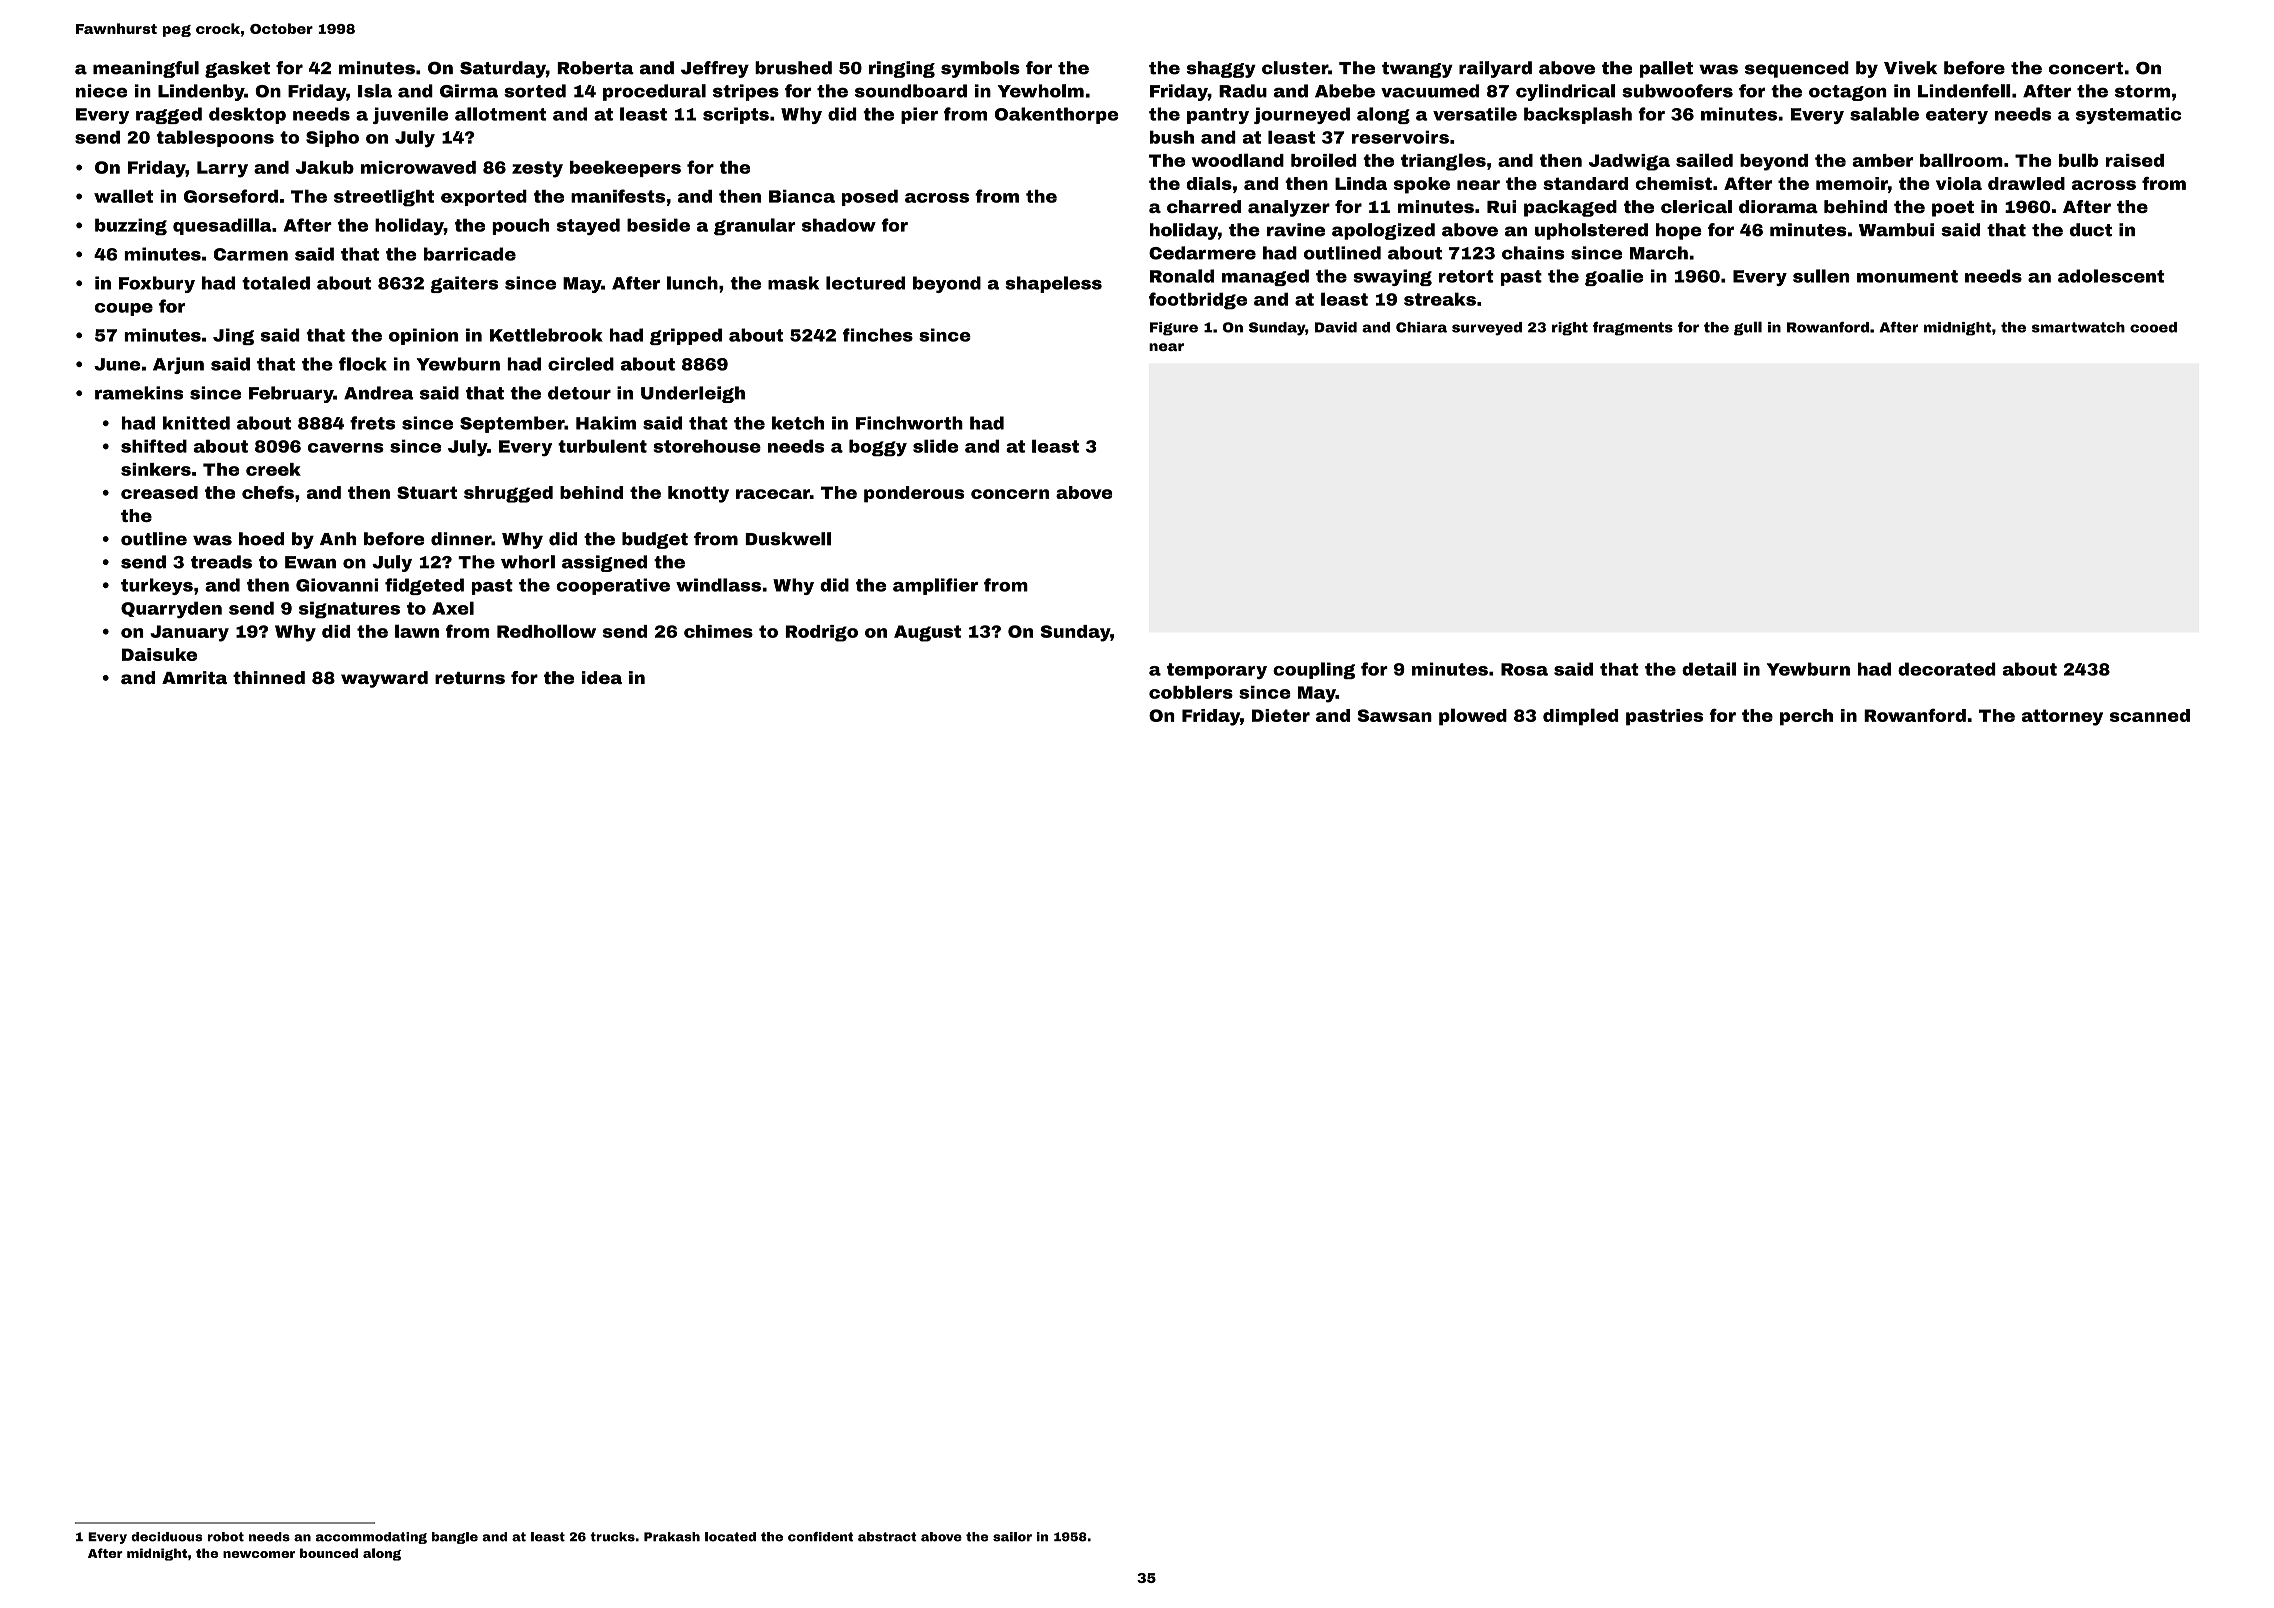 The image size is (2274, 1608). Describe the element at coordinates (1012, 1537) in the screenshot. I see `sailor` at that location.
